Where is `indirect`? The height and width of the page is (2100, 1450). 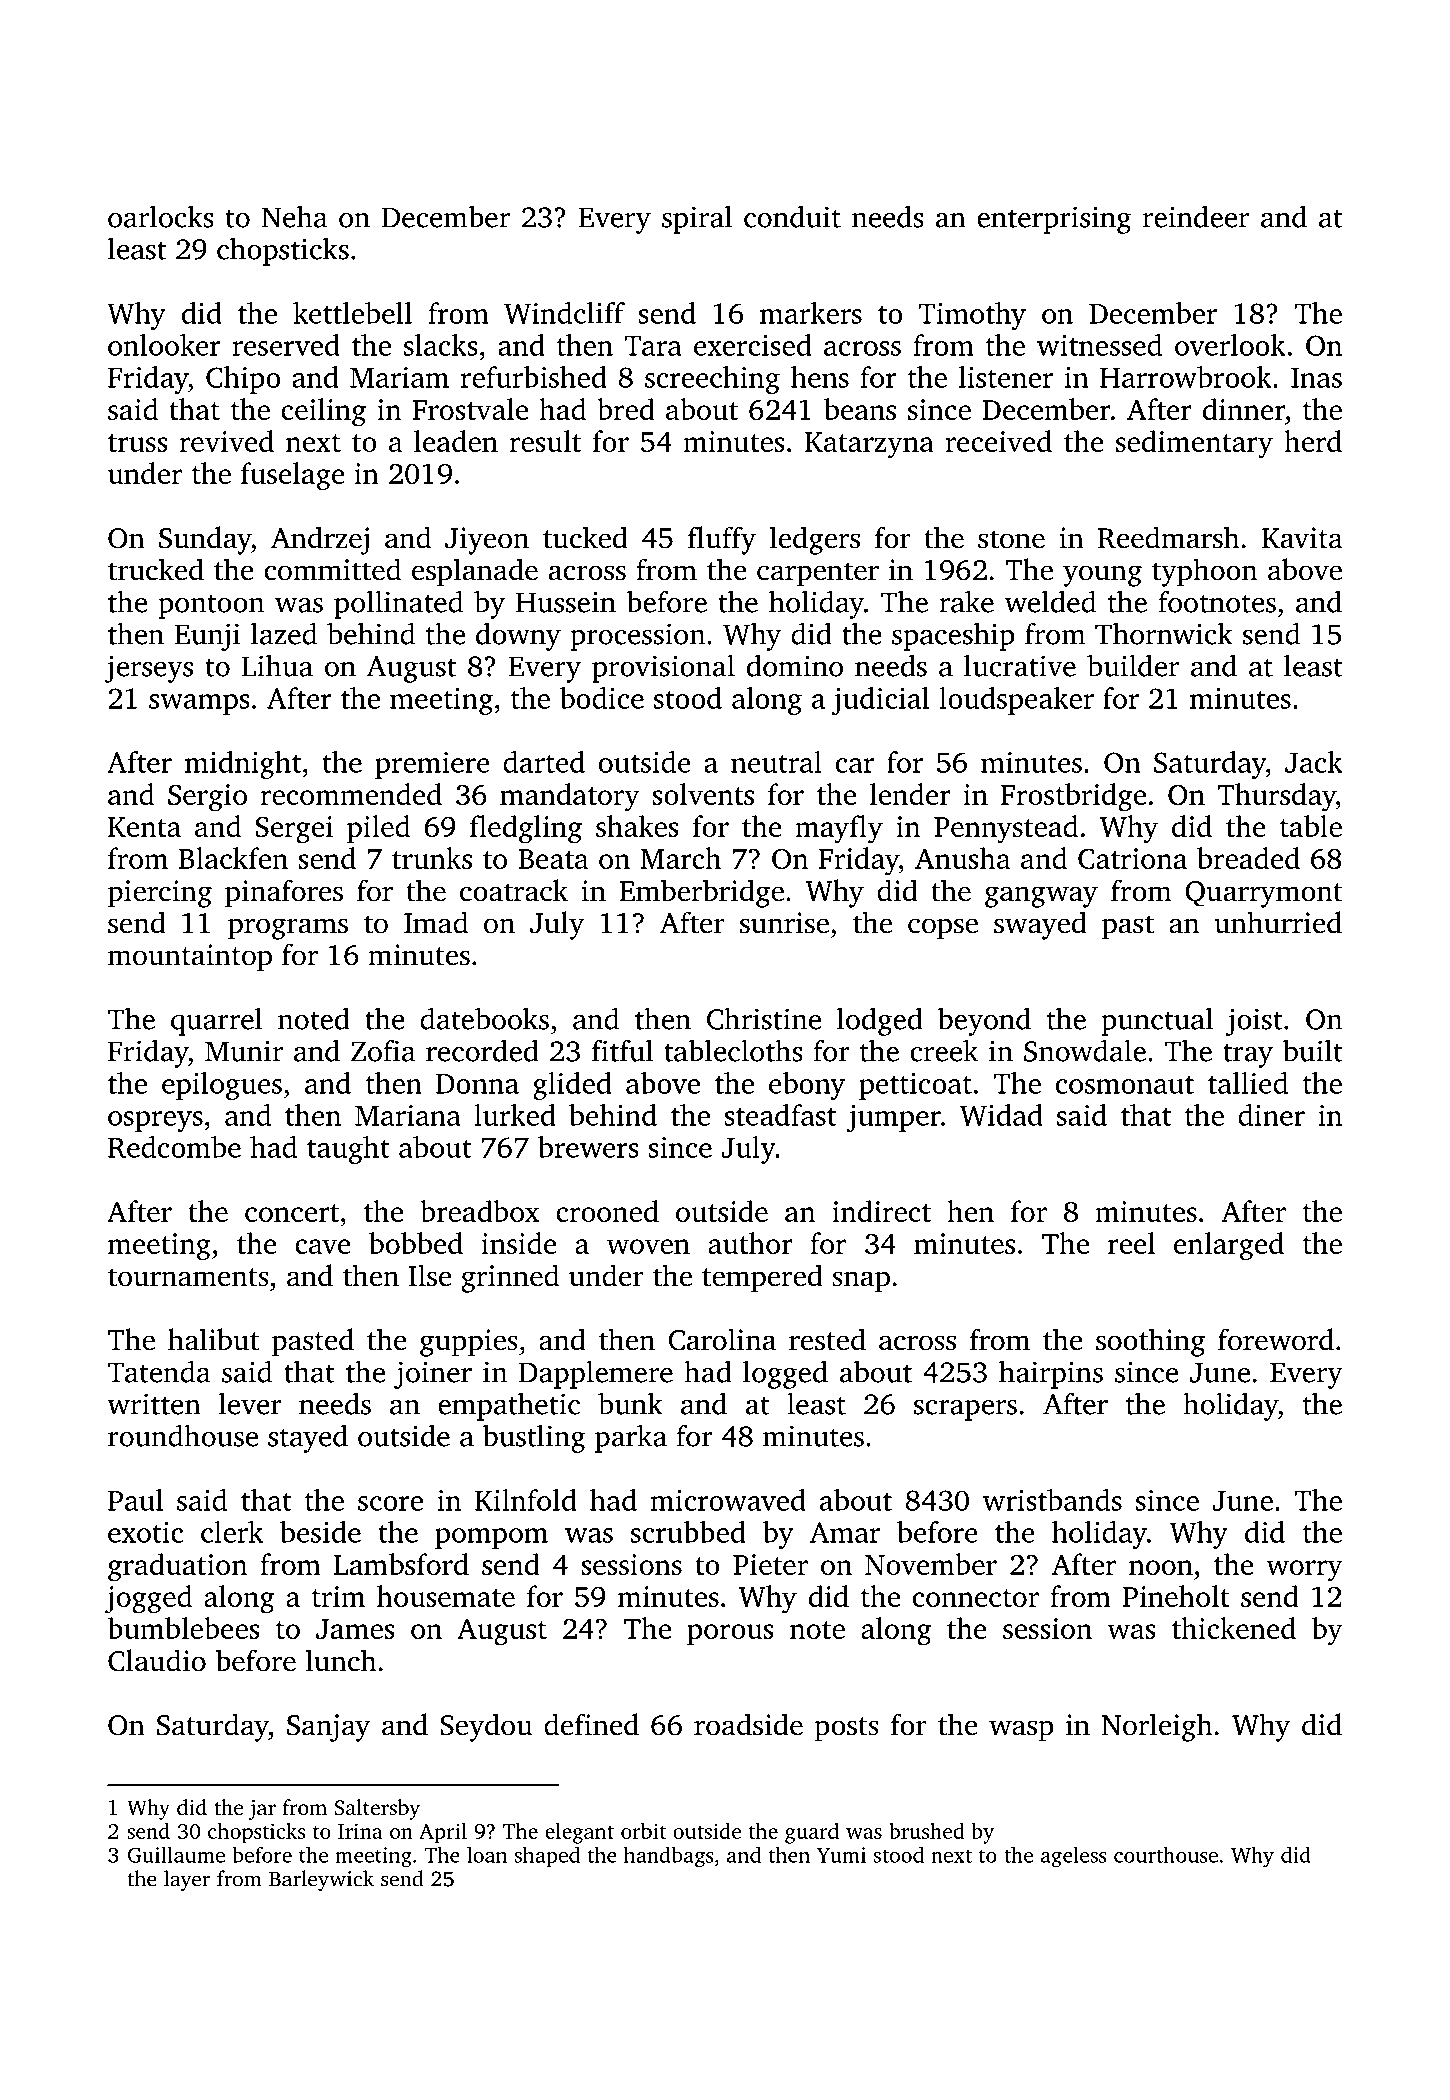
indirect is located at coordinates (881, 1211).
